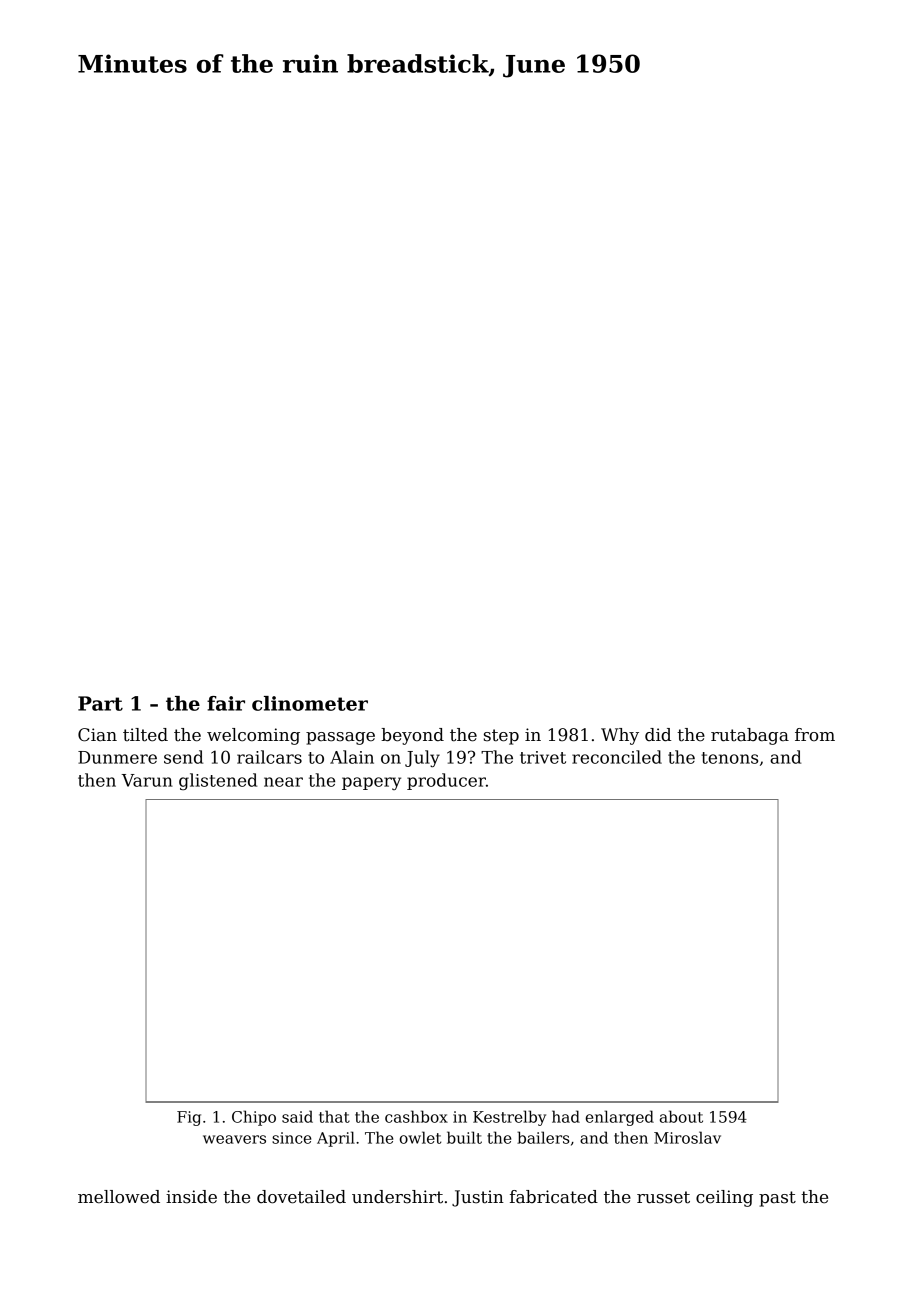 This screenshot has width=924, height=1308. Describe the element at coordinates (189, 1118) in the screenshot. I see `Fig` at that location.
